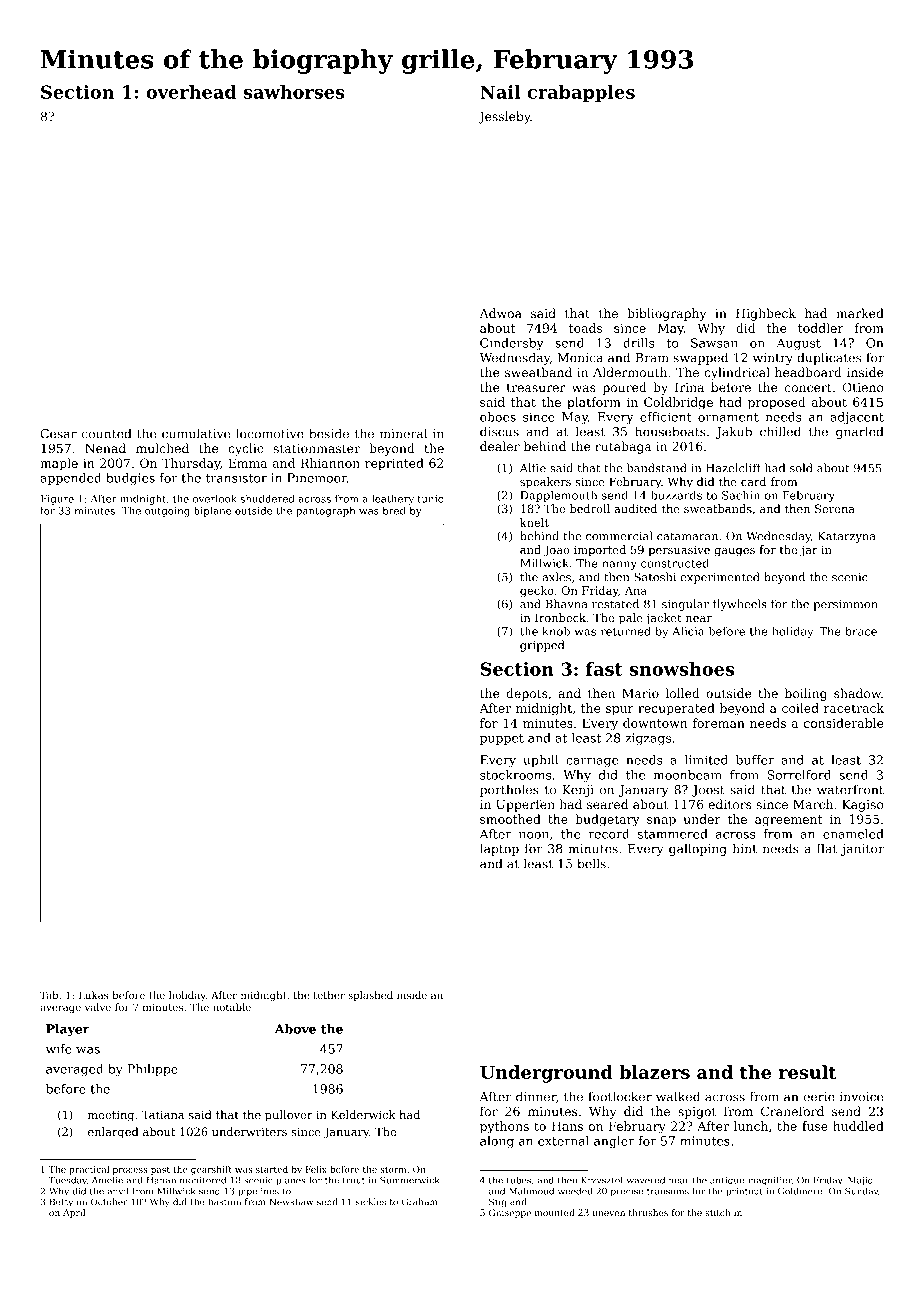 This document has width=924, height=1308. What do you see at coordinates (766, 314) in the document?
I see `Highbeck` at bounding box center [766, 314].
